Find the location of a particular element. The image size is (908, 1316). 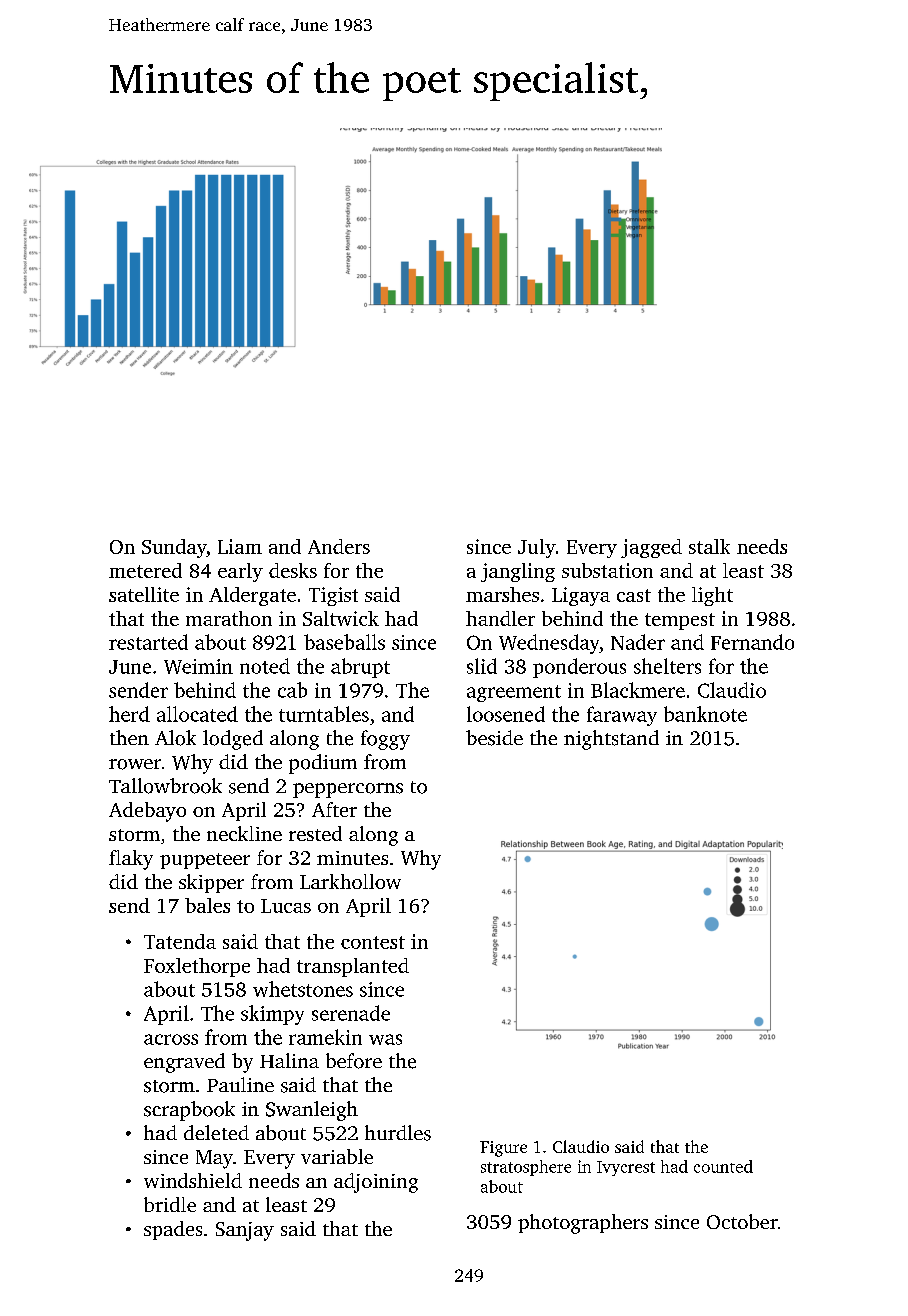

banknote is located at coordinates (705, 714).
